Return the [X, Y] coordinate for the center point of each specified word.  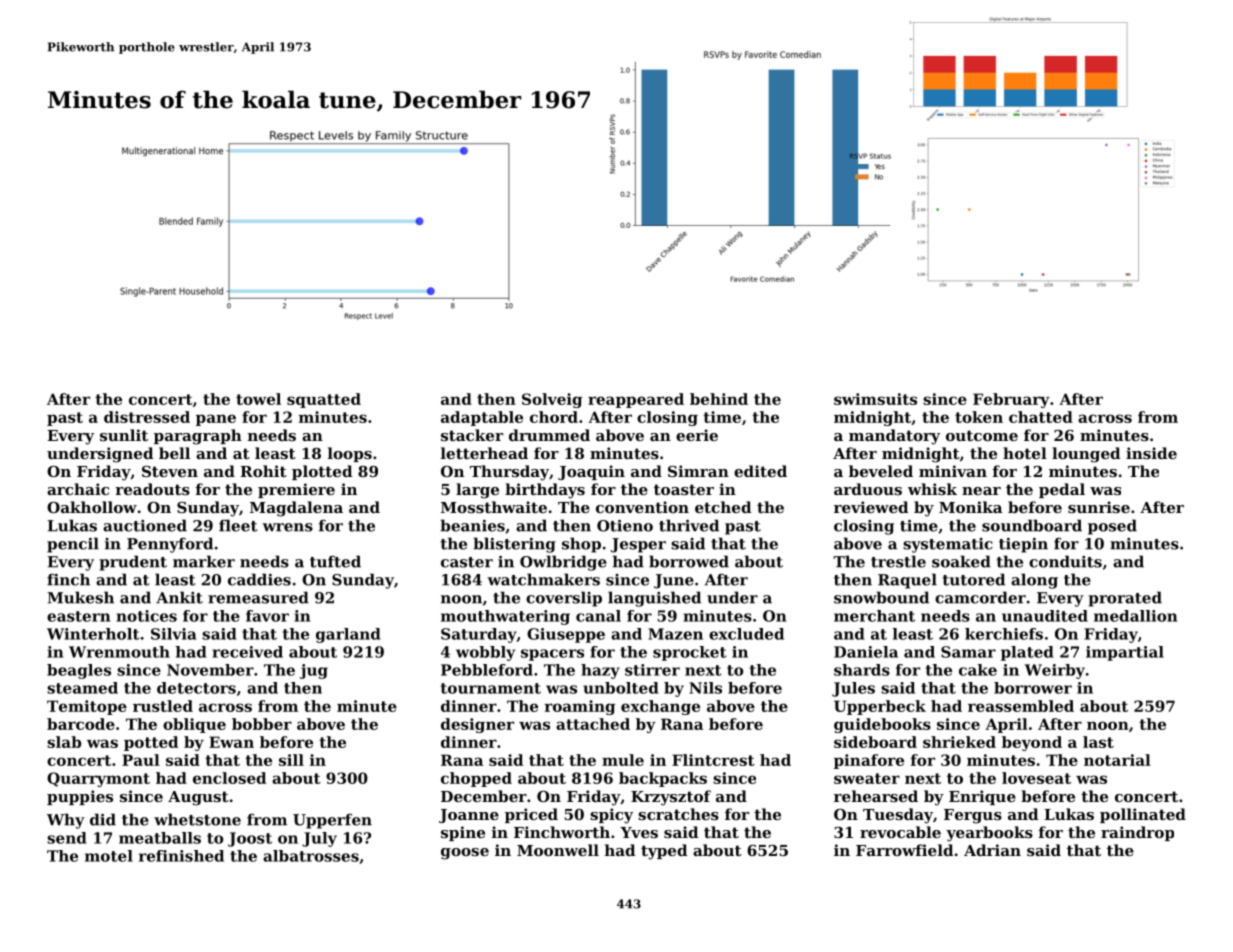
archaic [78, 489]
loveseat [1036, 778]
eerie [697, 435]
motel [109, 856]
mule [623, 760]
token [979, 417]
